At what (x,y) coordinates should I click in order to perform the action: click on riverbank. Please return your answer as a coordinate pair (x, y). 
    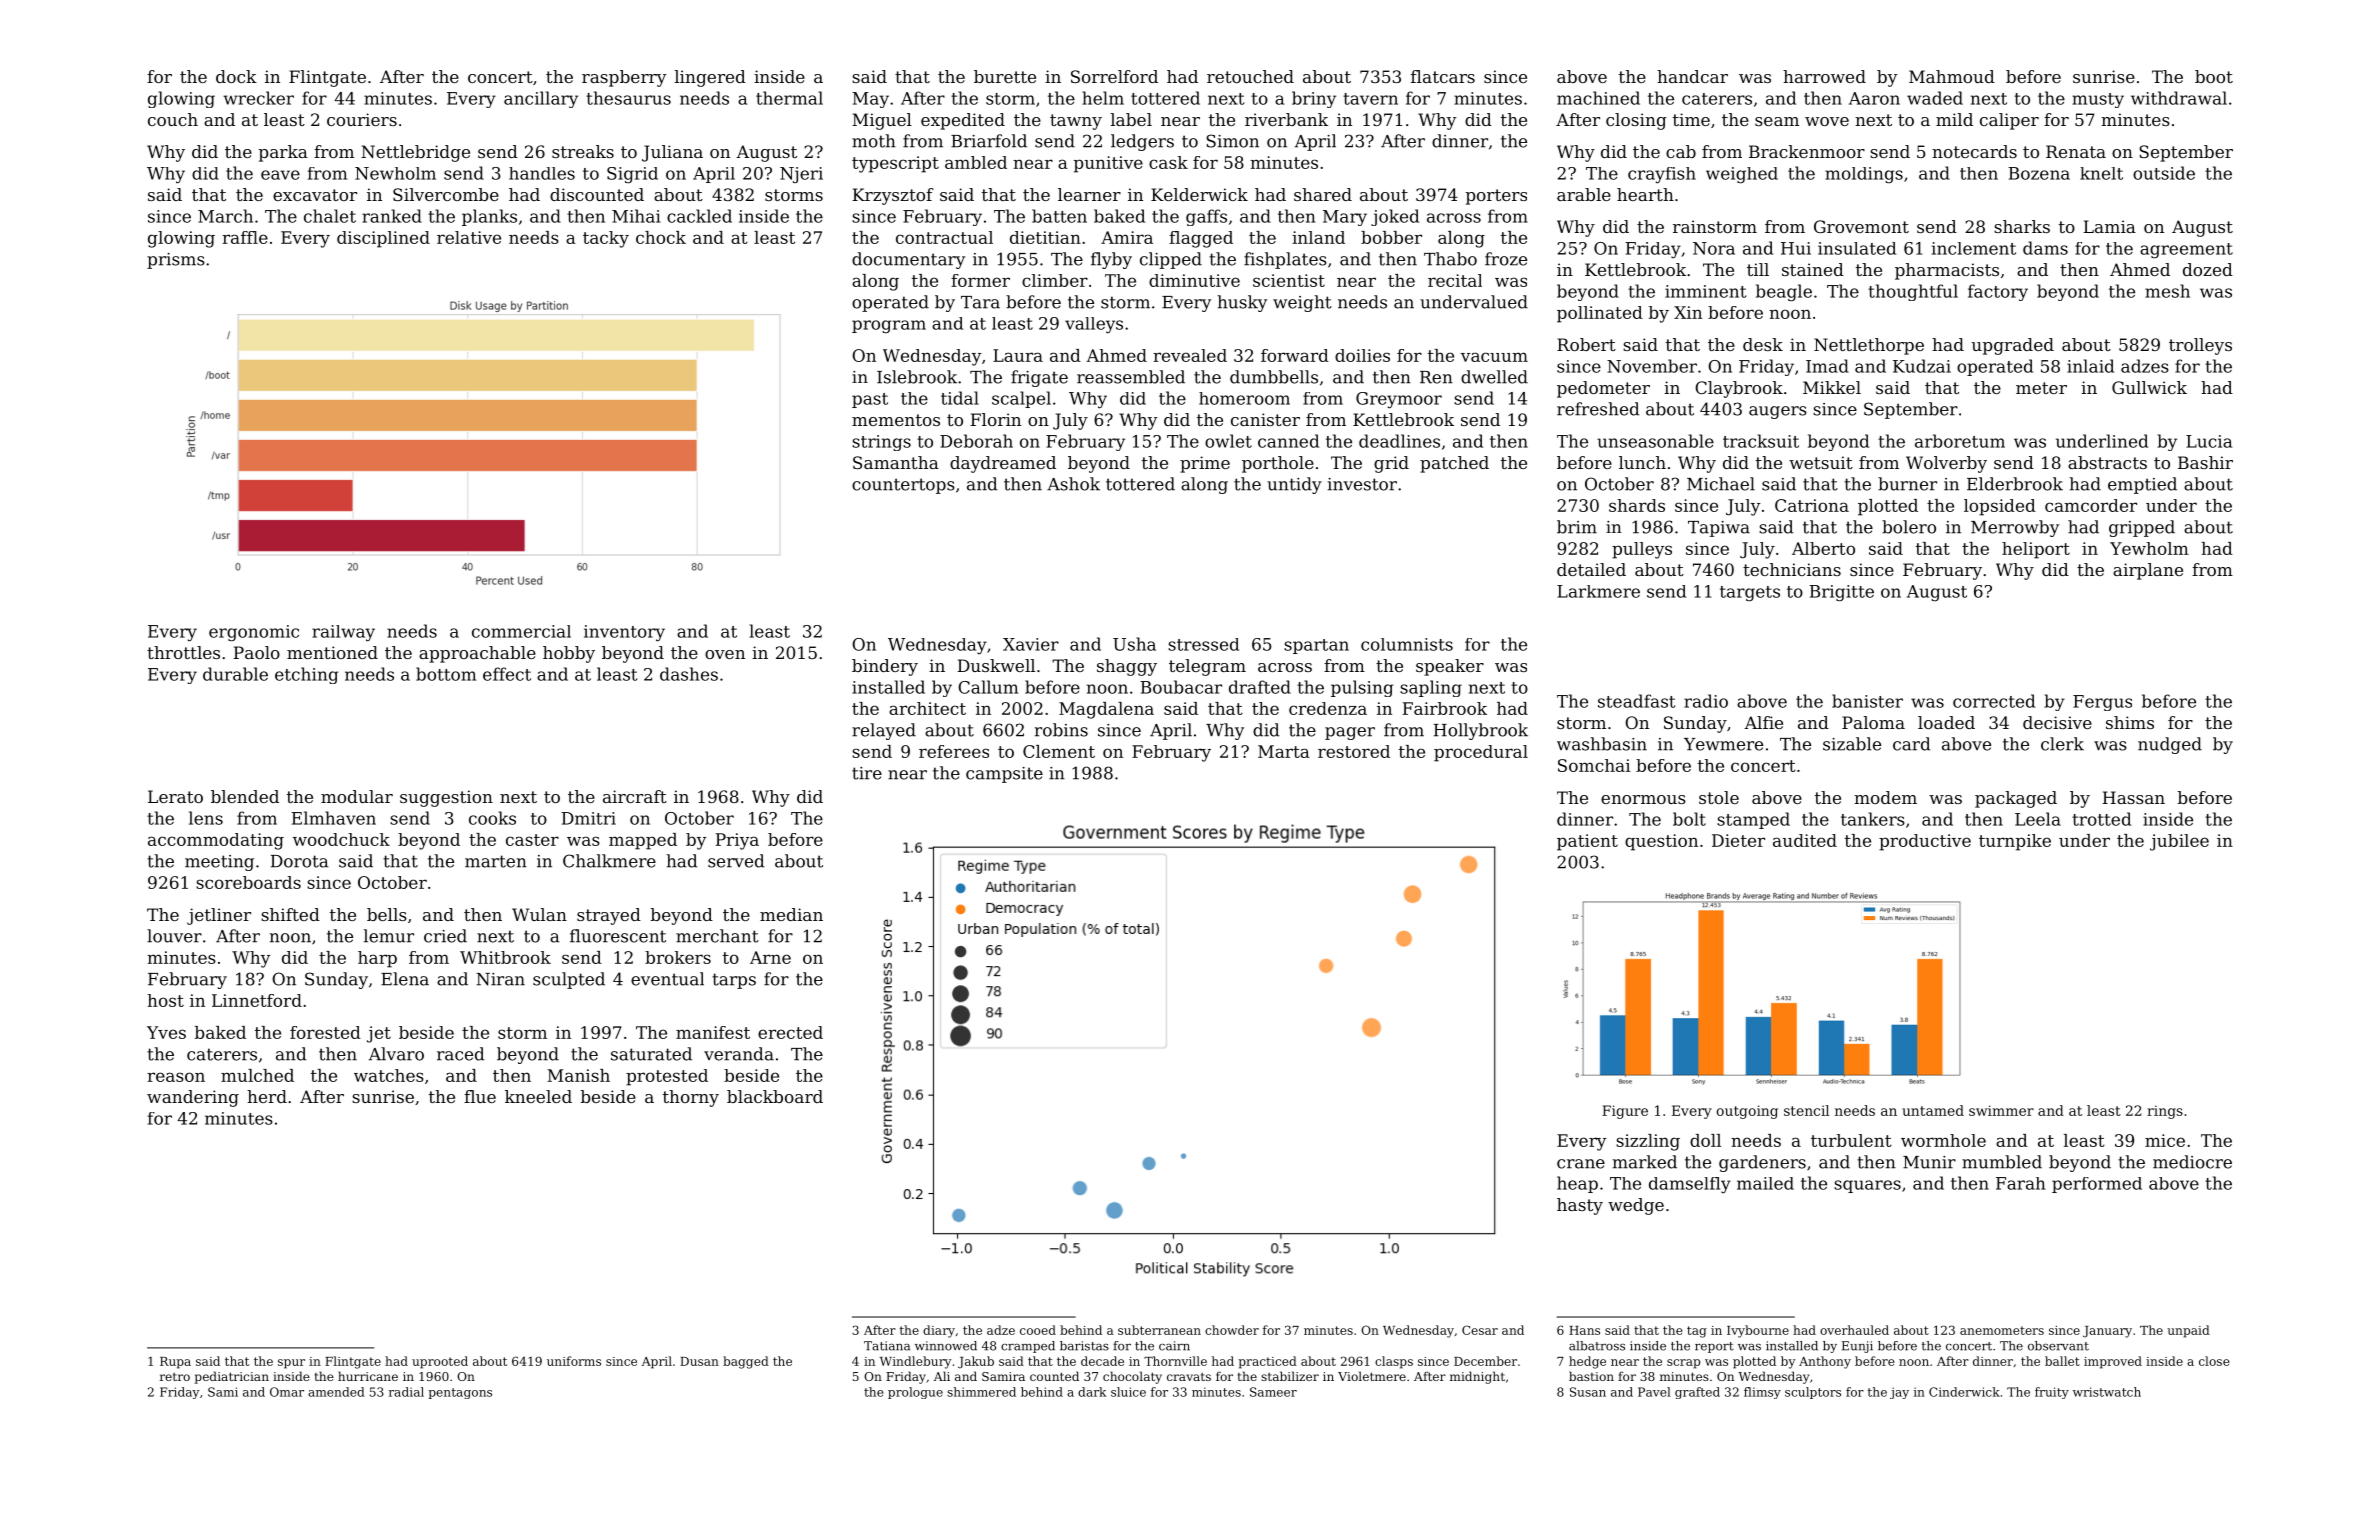
    Looking at the image, I should click on (1286, 119).
